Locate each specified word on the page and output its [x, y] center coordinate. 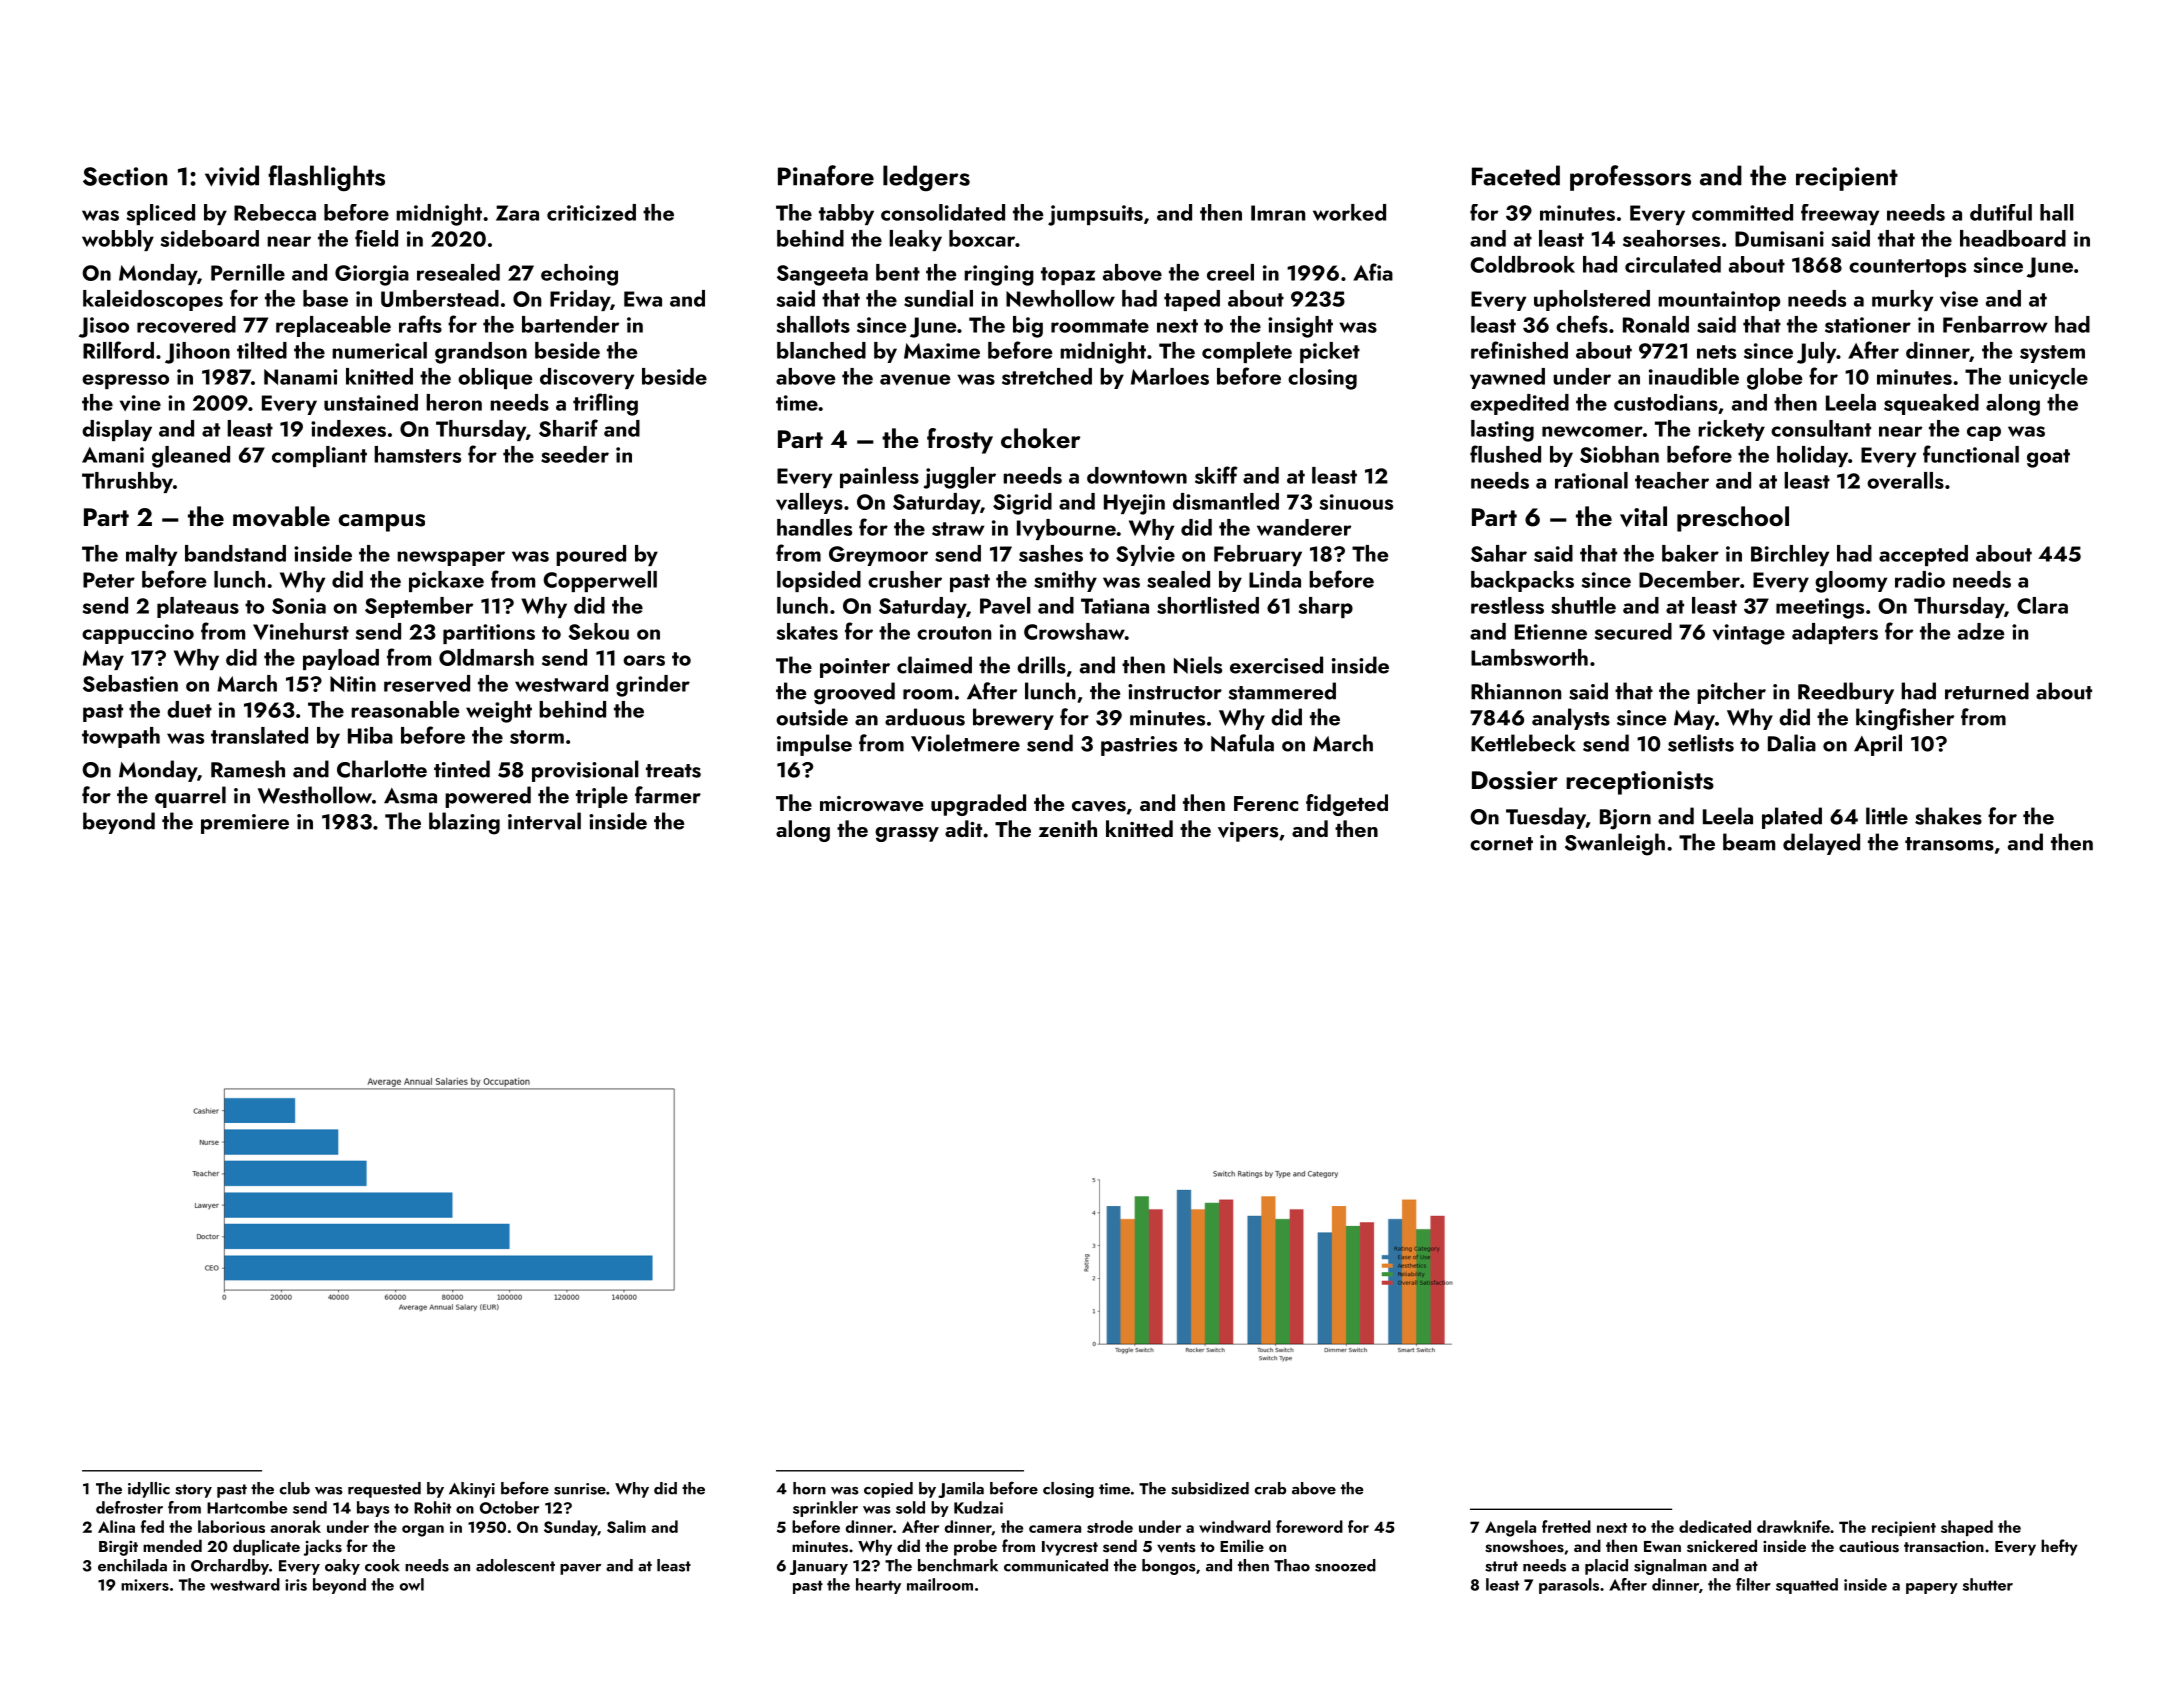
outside [812, 717]
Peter [109, 580]
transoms [1949, 844]
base [325, 298]
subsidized [1210, 1488]
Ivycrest [1070, 1548]
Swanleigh [1615, 844]
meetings [1820, 608]
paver [580, 1569]
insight [1300, 327]
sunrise [580, 1489]
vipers [1248, 832]
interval [544, 821]
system [2052, 354]
